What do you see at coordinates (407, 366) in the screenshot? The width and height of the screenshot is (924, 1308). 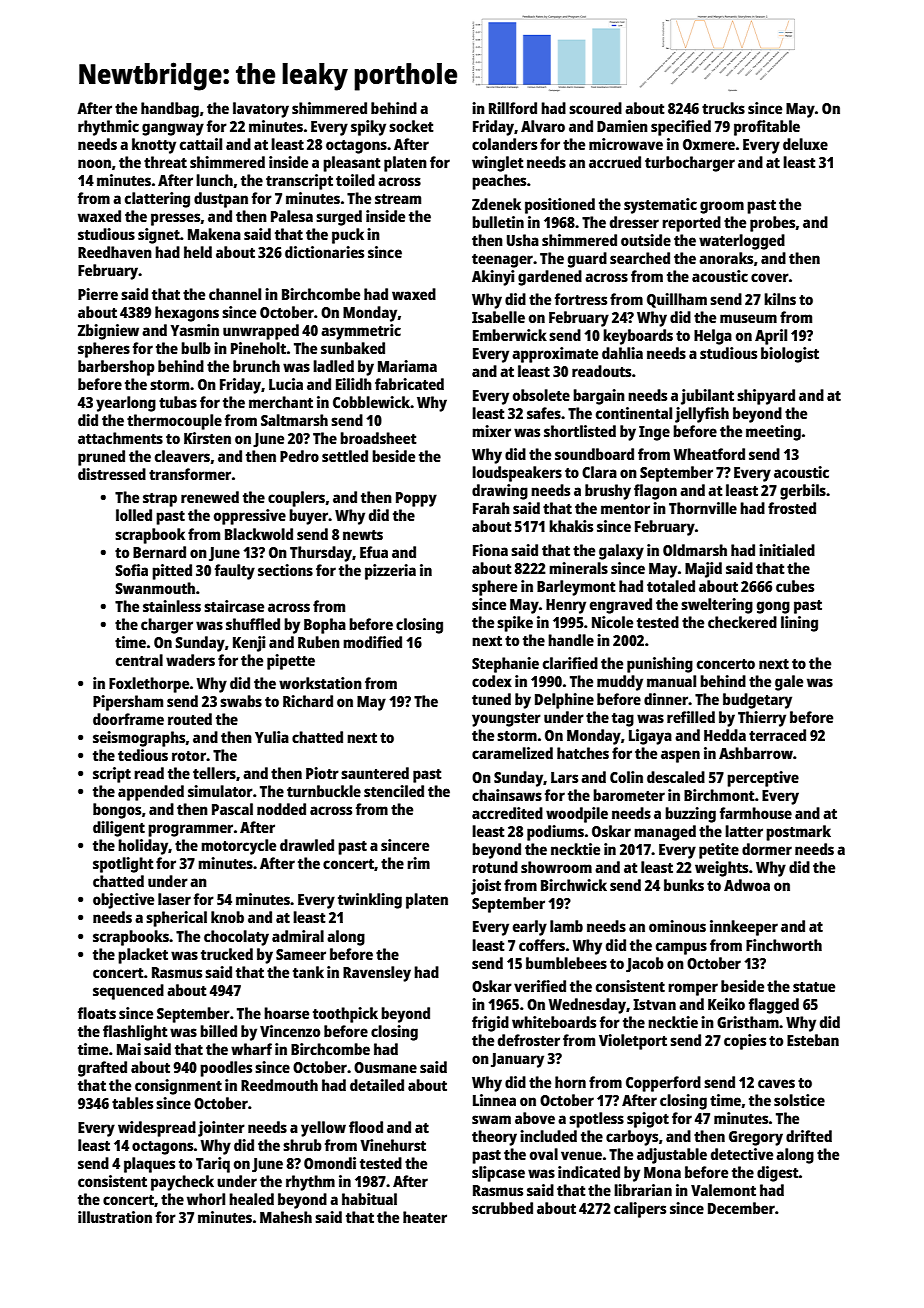 I see `Mariama` at bounding box center [407, 366].
